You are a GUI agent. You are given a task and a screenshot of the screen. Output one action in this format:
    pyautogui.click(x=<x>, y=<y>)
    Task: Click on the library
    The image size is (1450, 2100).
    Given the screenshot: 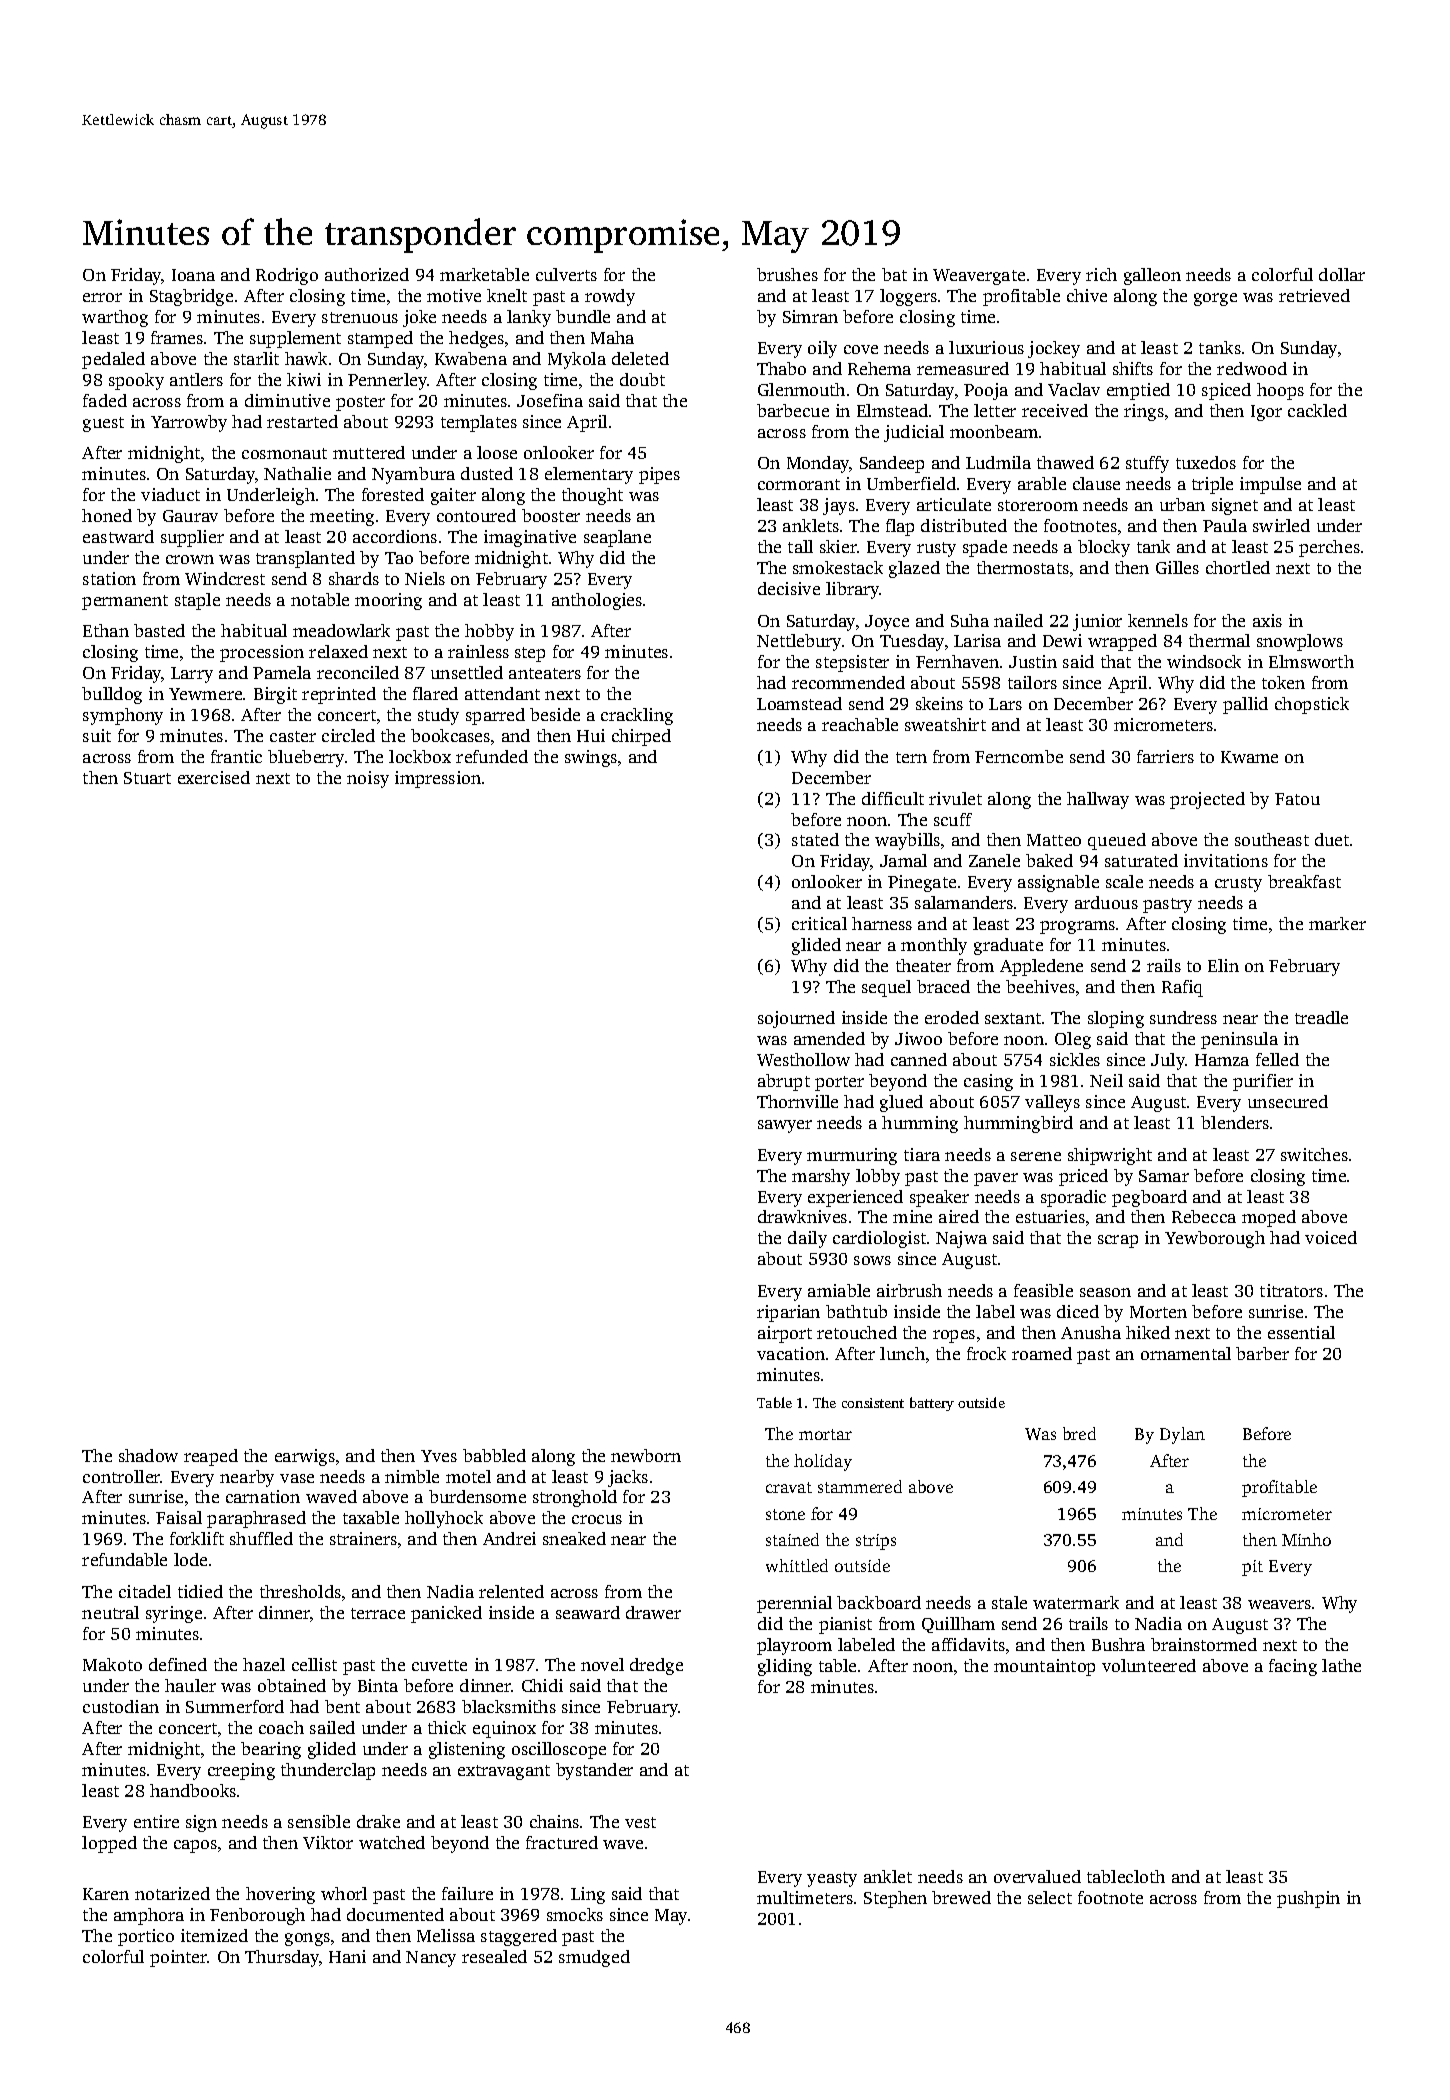 What is the action you would take?
    pyautogui.click(x=853, y=590)
